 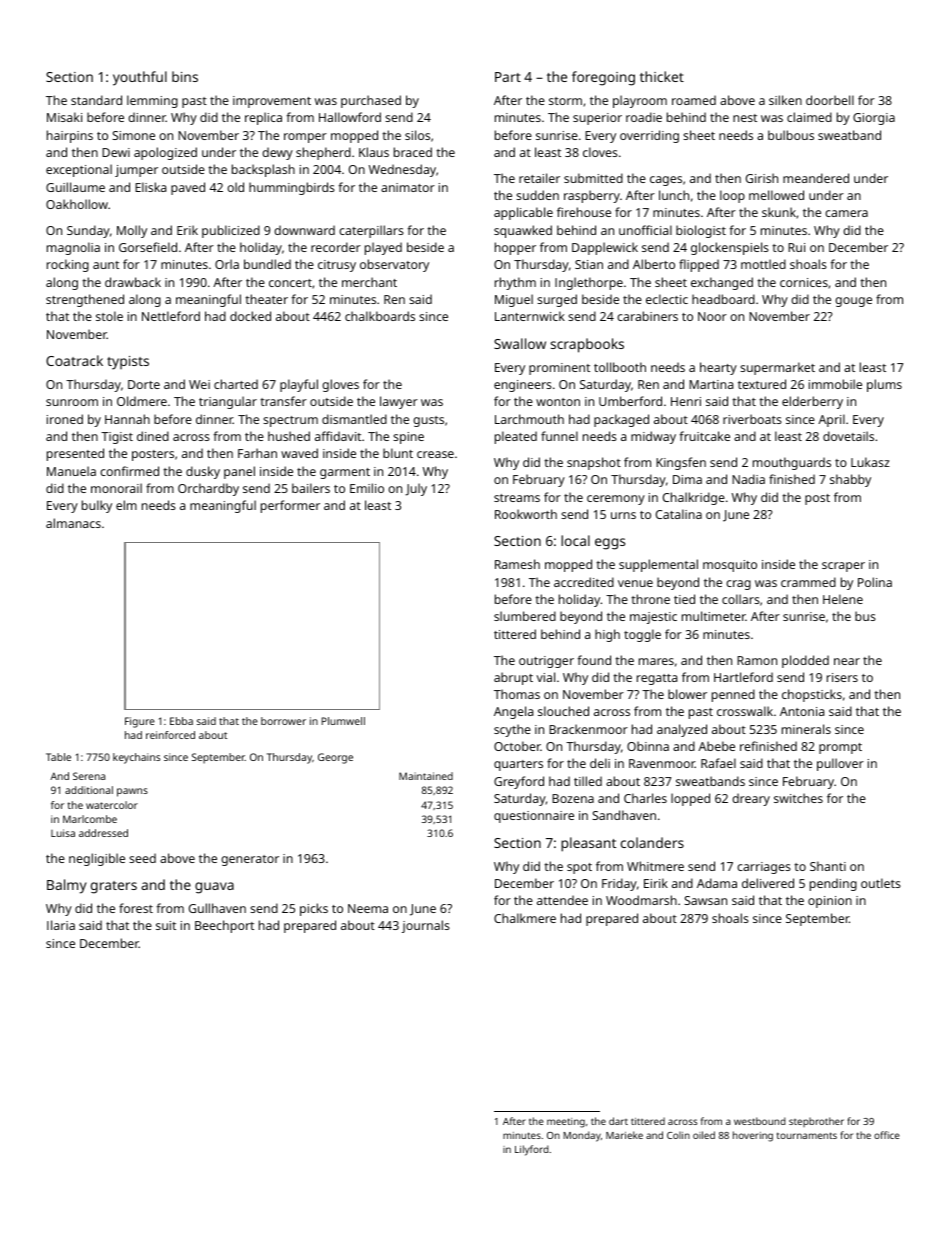 What do you see at coordinates (290, 506) in the screenshot?
I see `performer` at bounding box center [290, 506].
